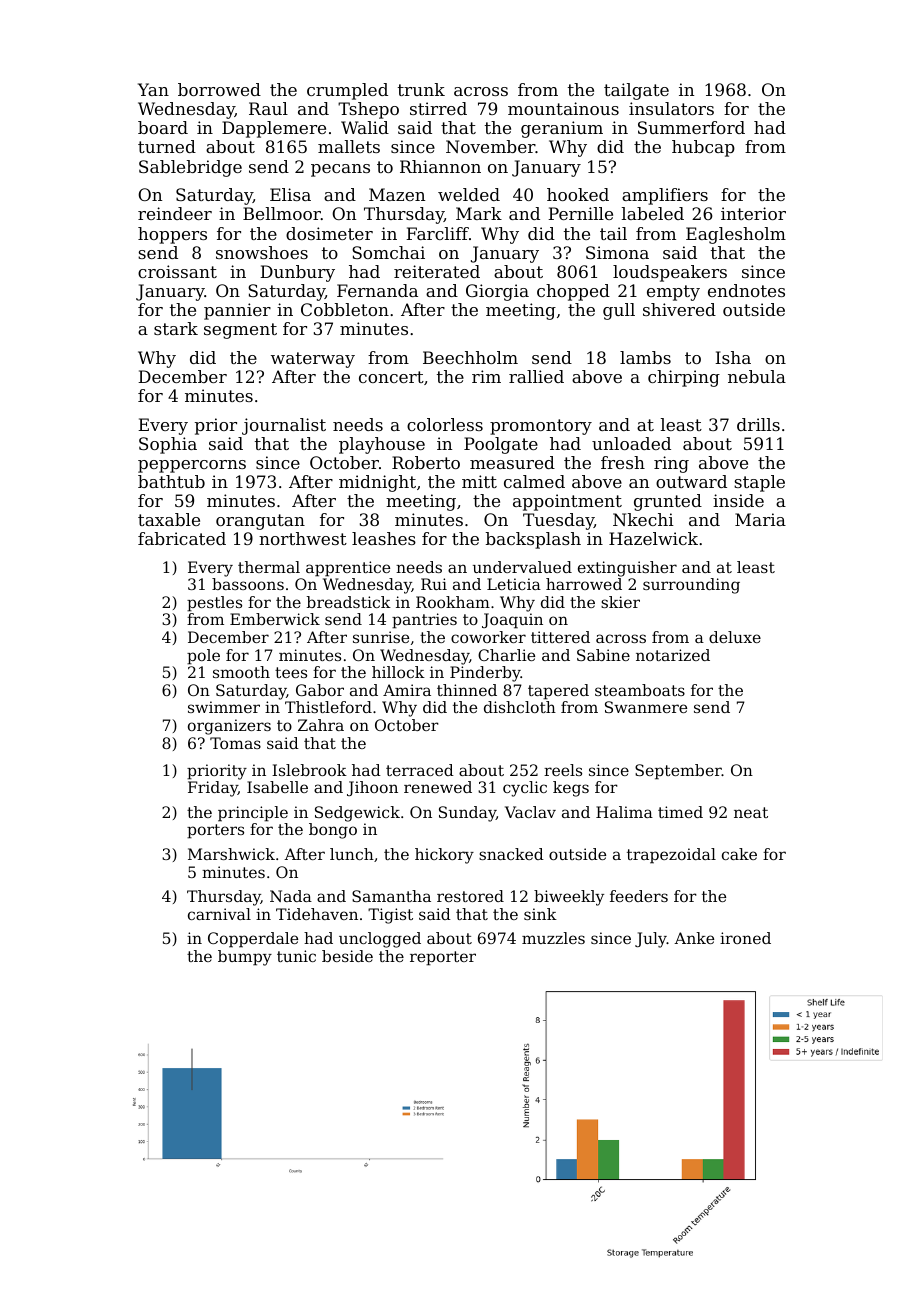 This screenshot has width=924, height=1311. Describe the element at coordinates (437, 271) in the screenshot. I see `reiterated` at that location.
